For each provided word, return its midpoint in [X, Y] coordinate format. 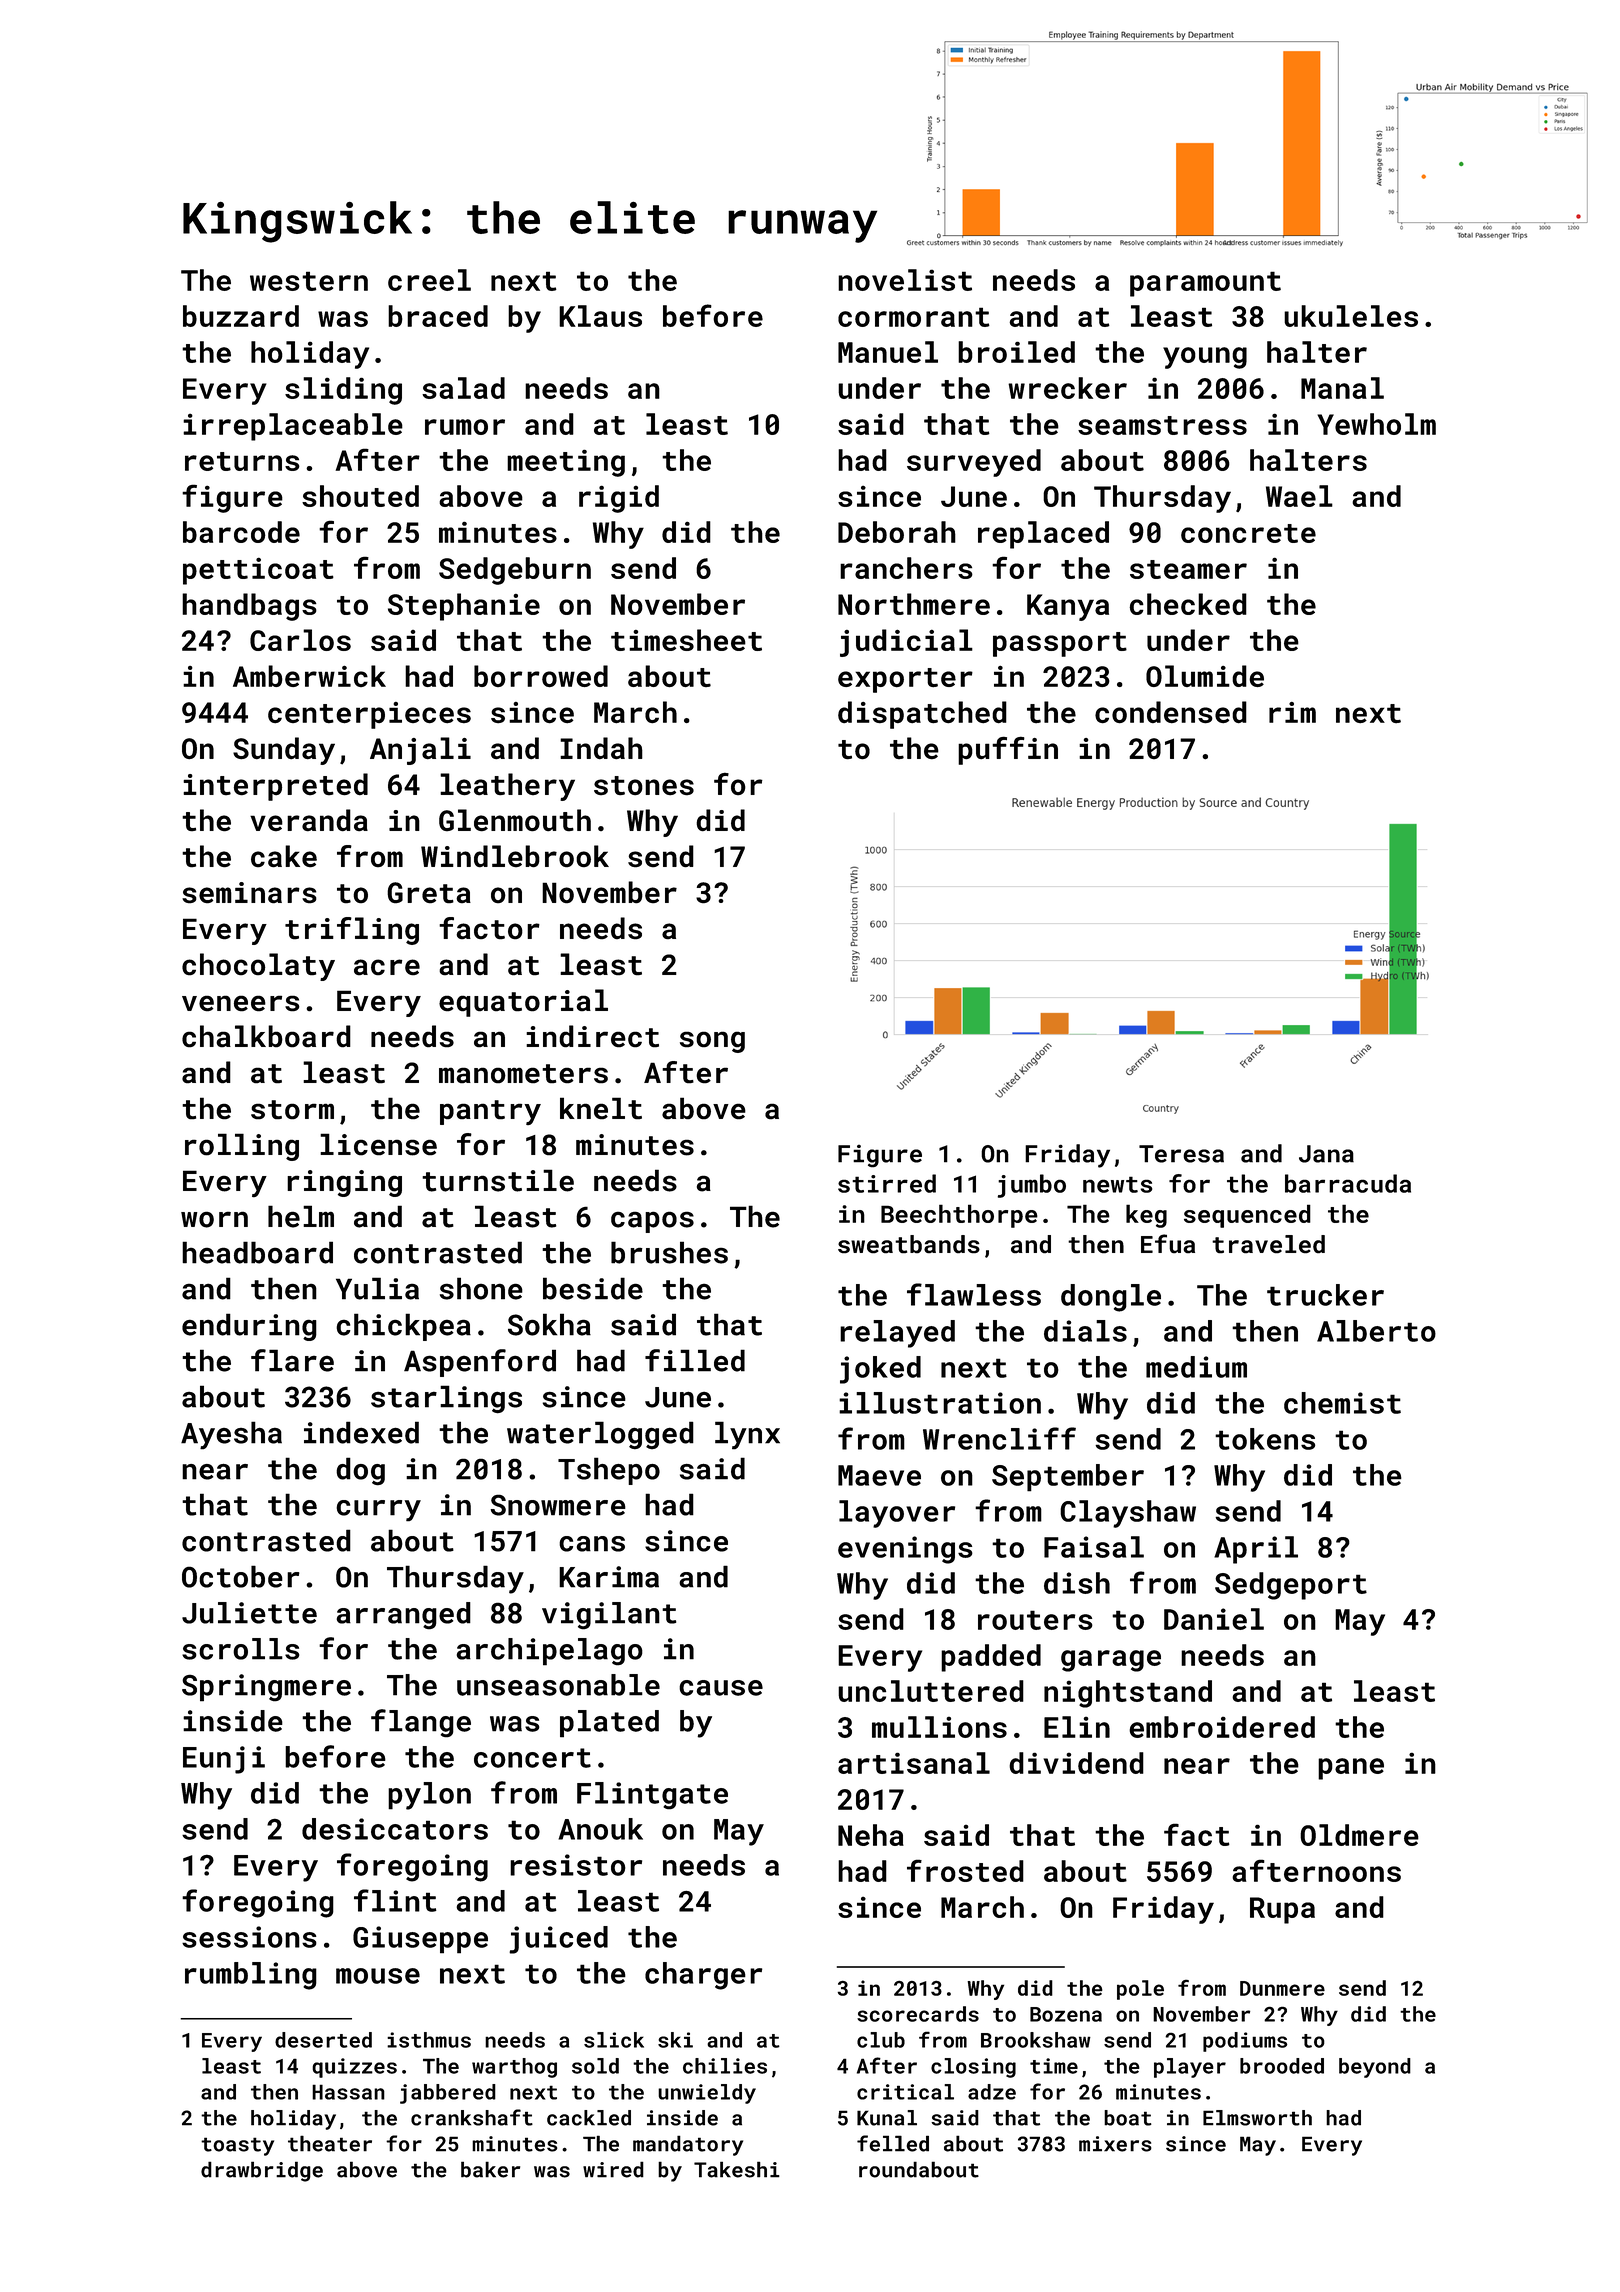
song [712, 1042]
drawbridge [262, 2171]
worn [214, 1219]
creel [429, 280]
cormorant [914, 317]
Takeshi [737, 2169]
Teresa [1181, 1154]
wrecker [1067, 388]
